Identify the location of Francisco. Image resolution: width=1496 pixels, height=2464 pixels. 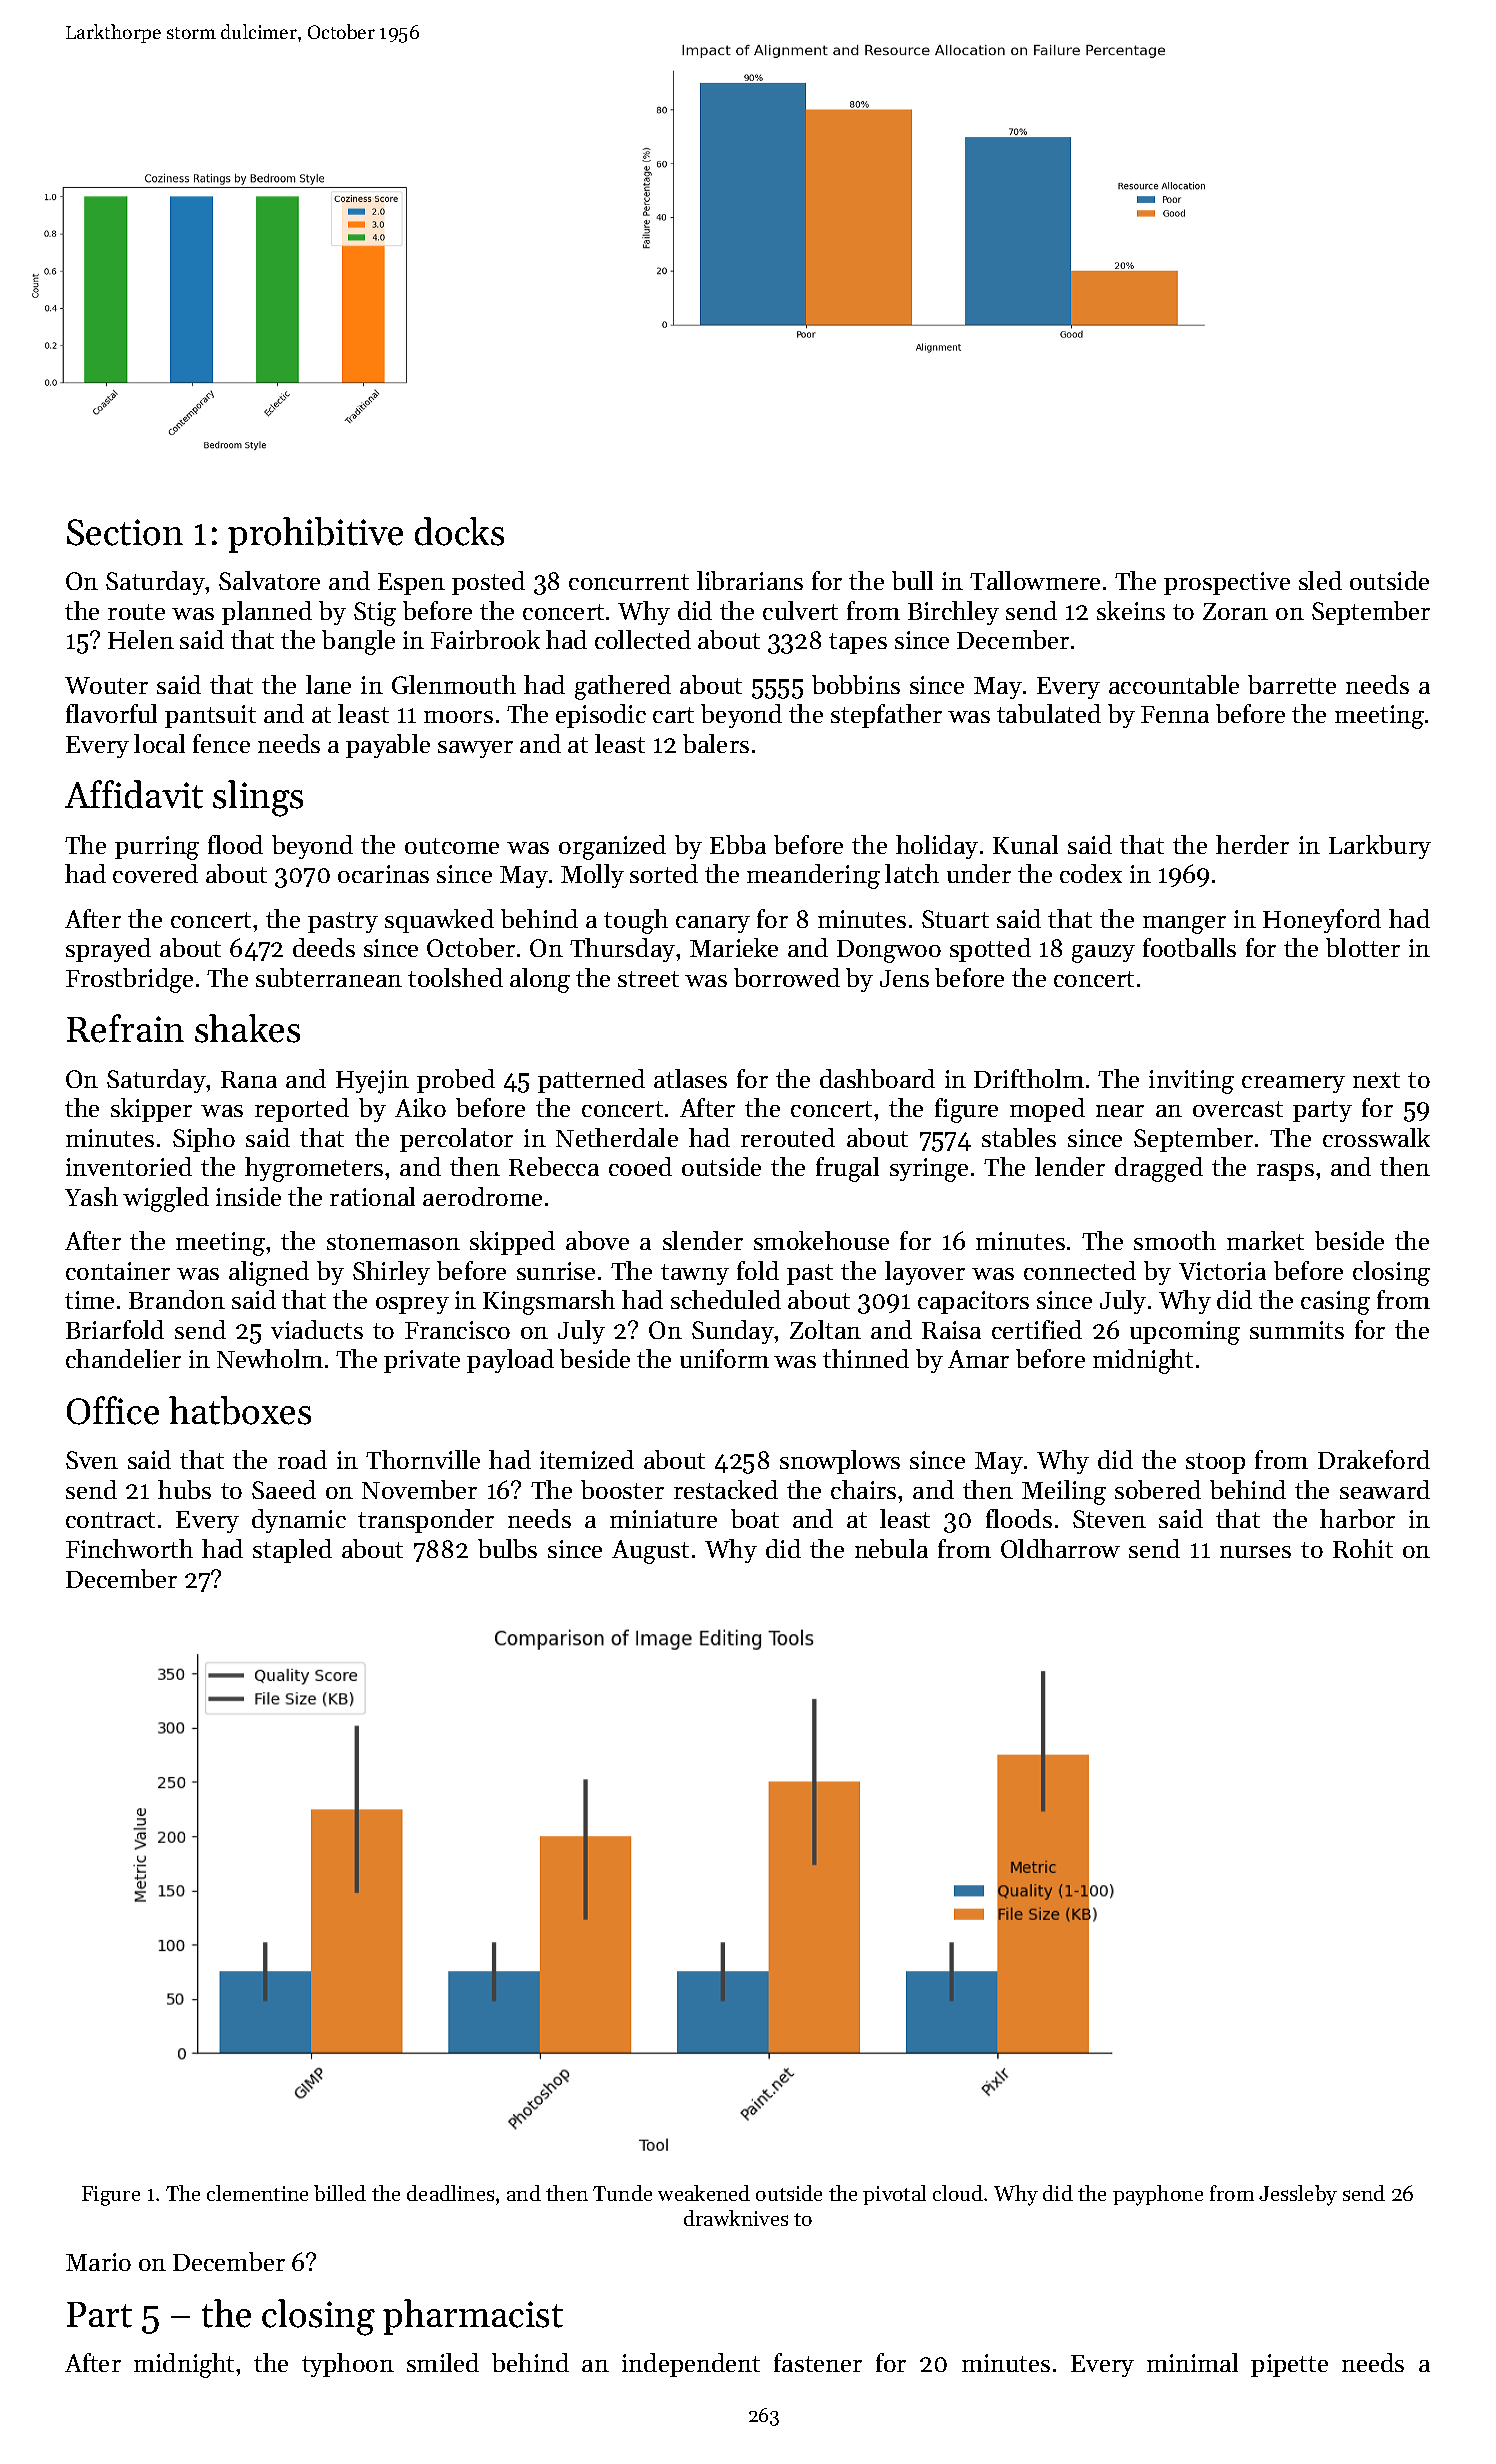
(457, 1330).
